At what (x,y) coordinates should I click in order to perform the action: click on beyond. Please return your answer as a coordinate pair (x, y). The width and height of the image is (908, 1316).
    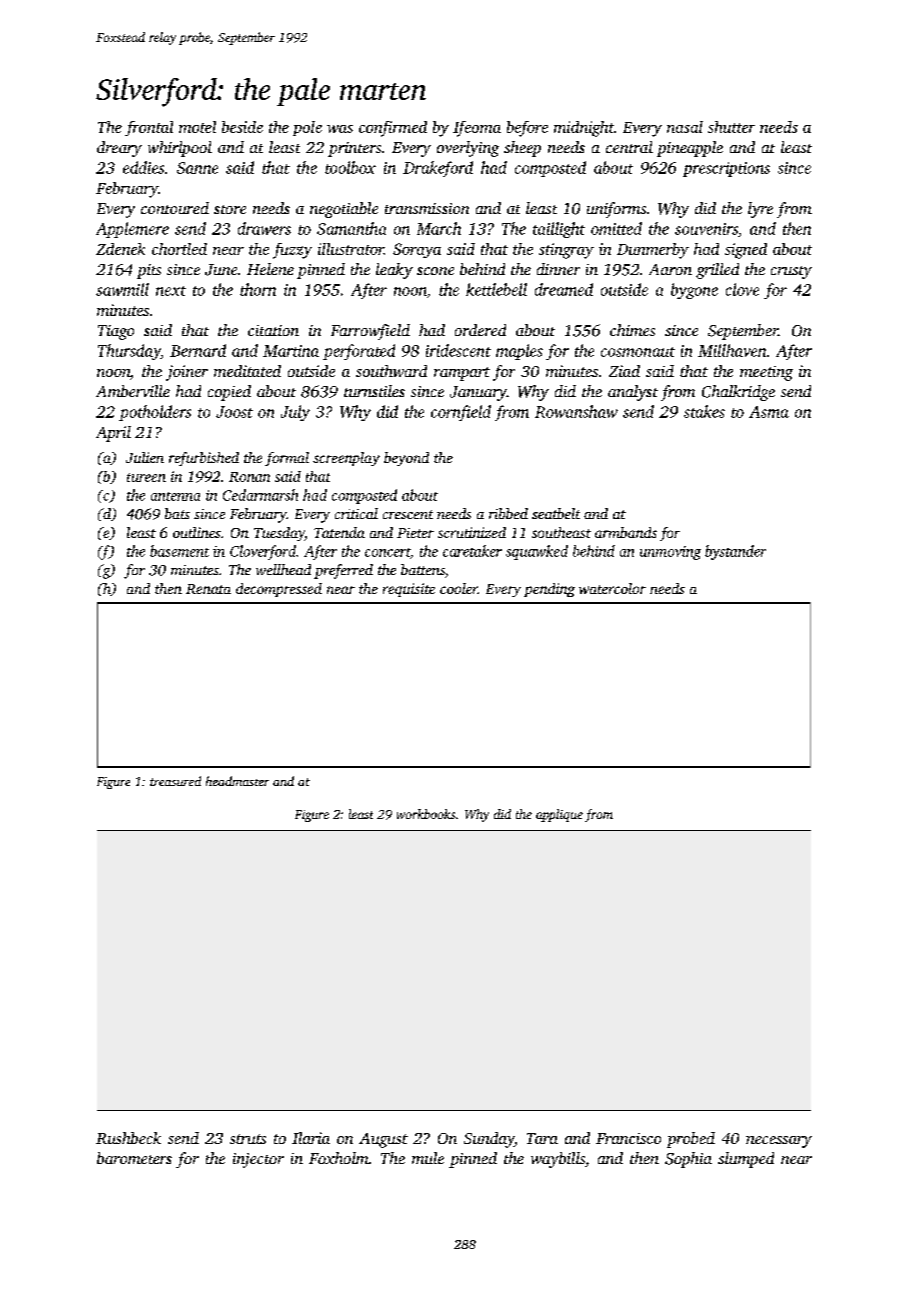
    Looking at the image, I should click on (406, 459).
